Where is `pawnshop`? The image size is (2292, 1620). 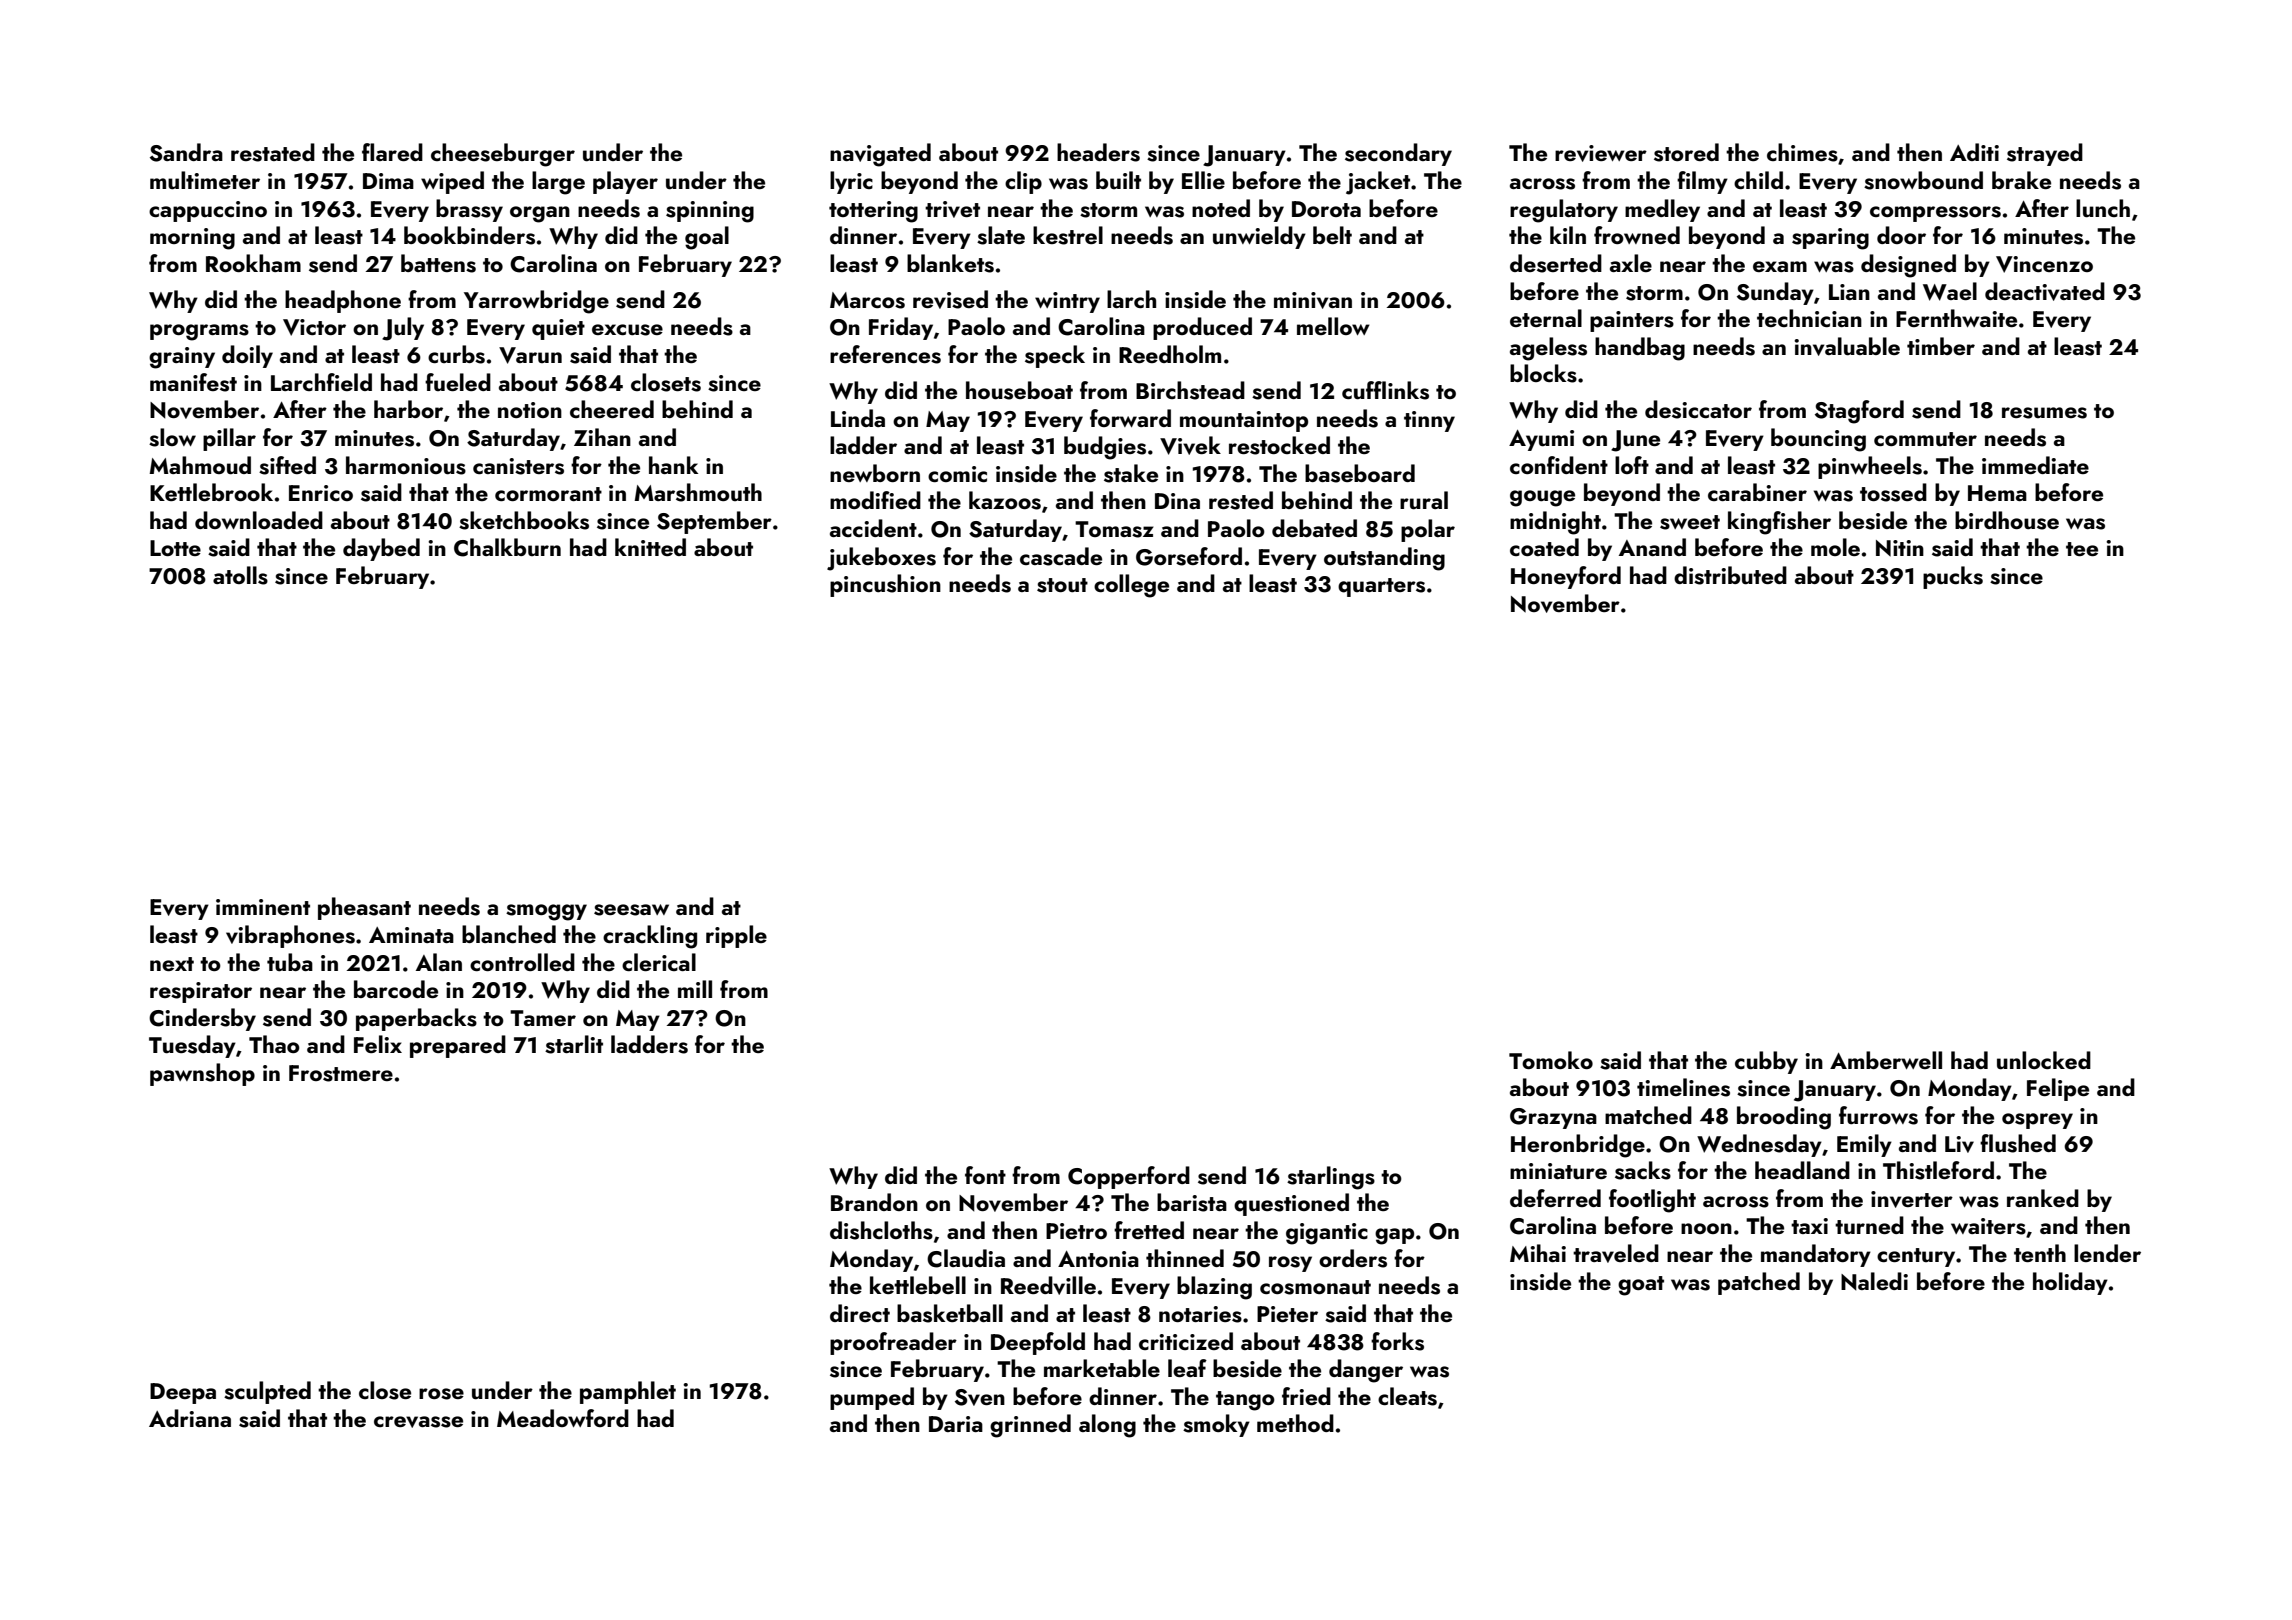
pawnshop is located at coordinates (202, 1074).
